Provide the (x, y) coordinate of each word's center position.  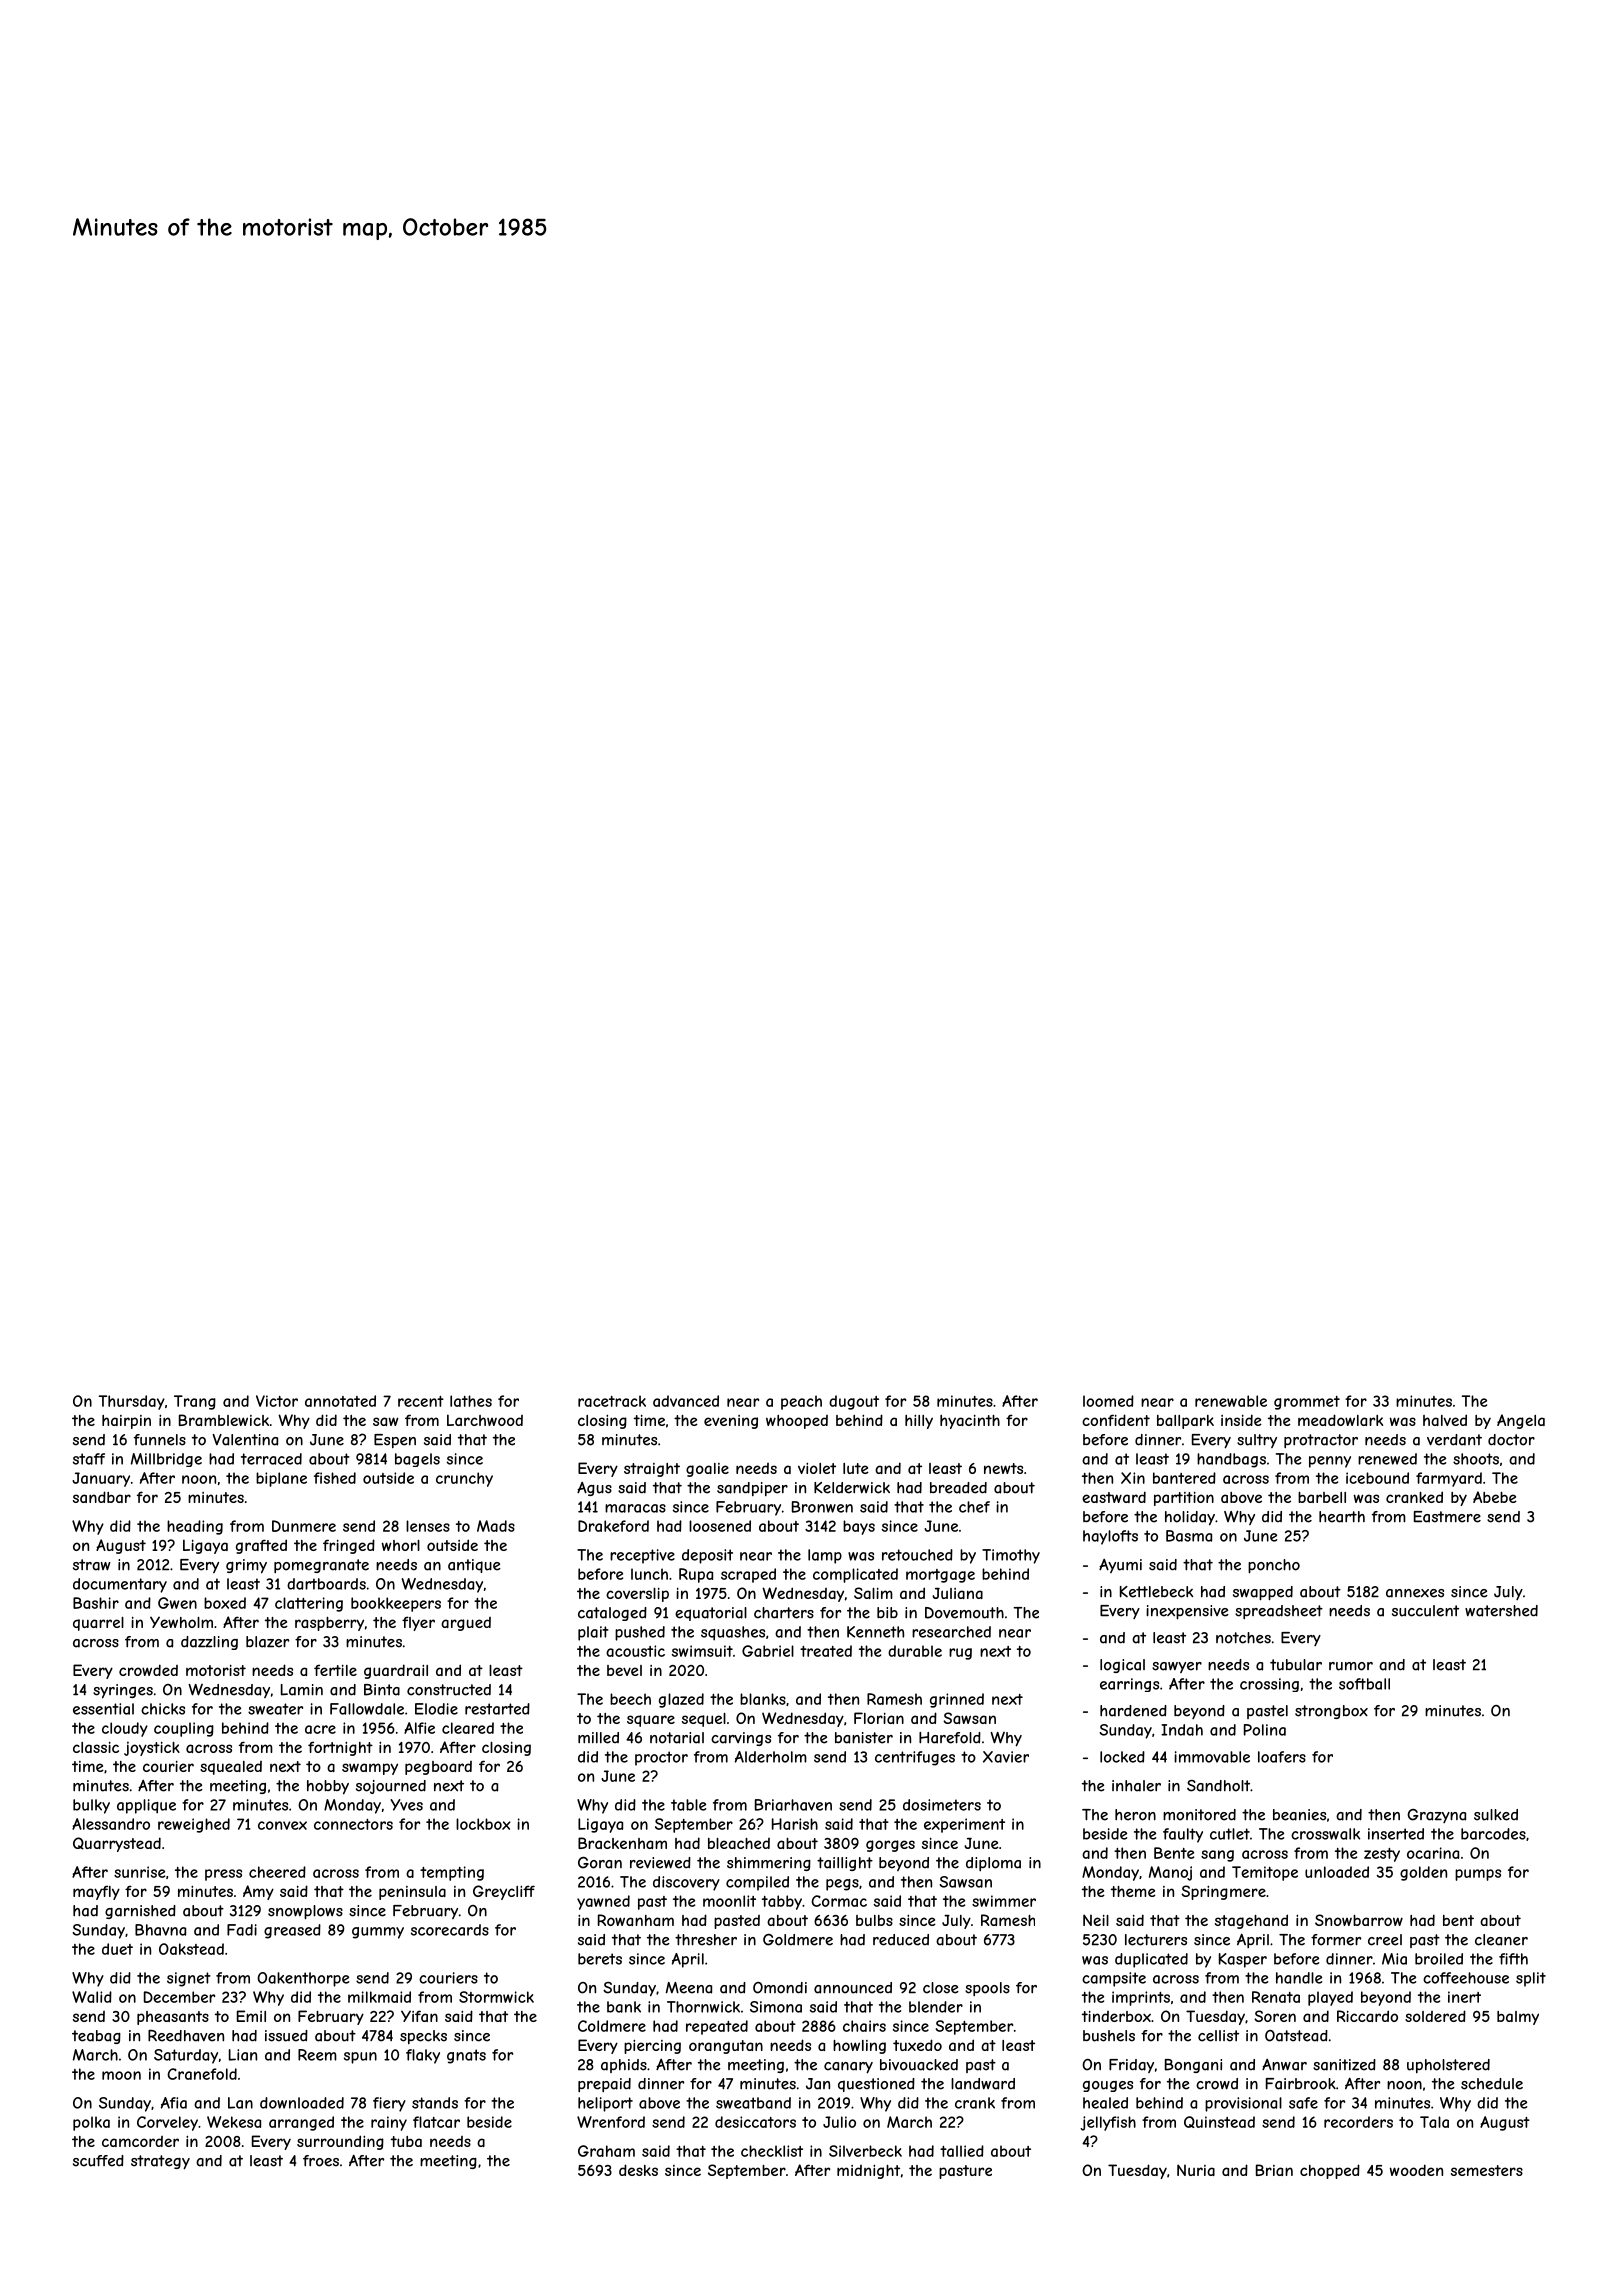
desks (638, 2170)
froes (321, 2161)
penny (1330, 1462)
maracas (635, 1508)
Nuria (1196, 2170)
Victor (277, 1401)
